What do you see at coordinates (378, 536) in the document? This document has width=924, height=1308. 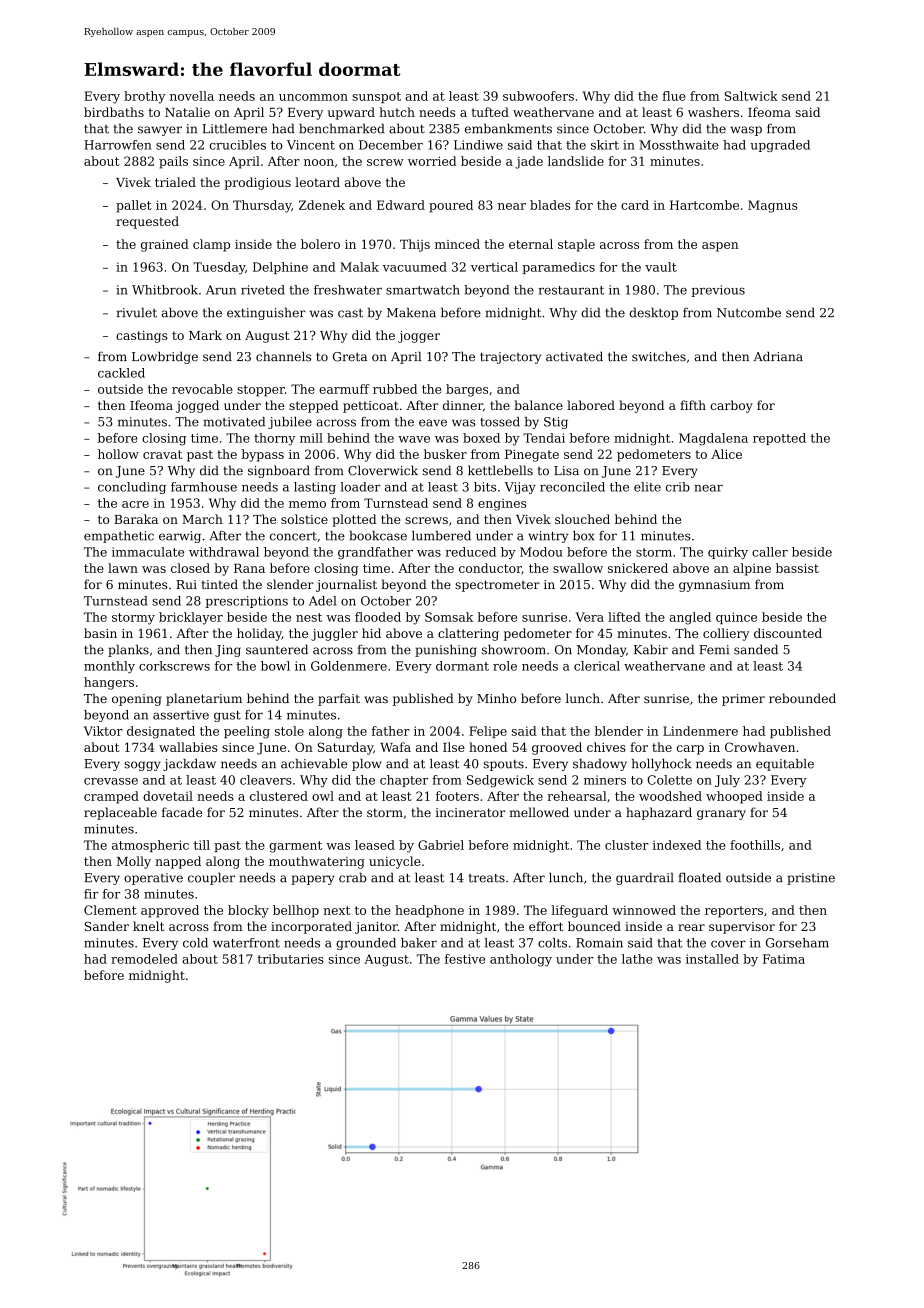 I see `bookcase` at bounding box center [378, 536].
